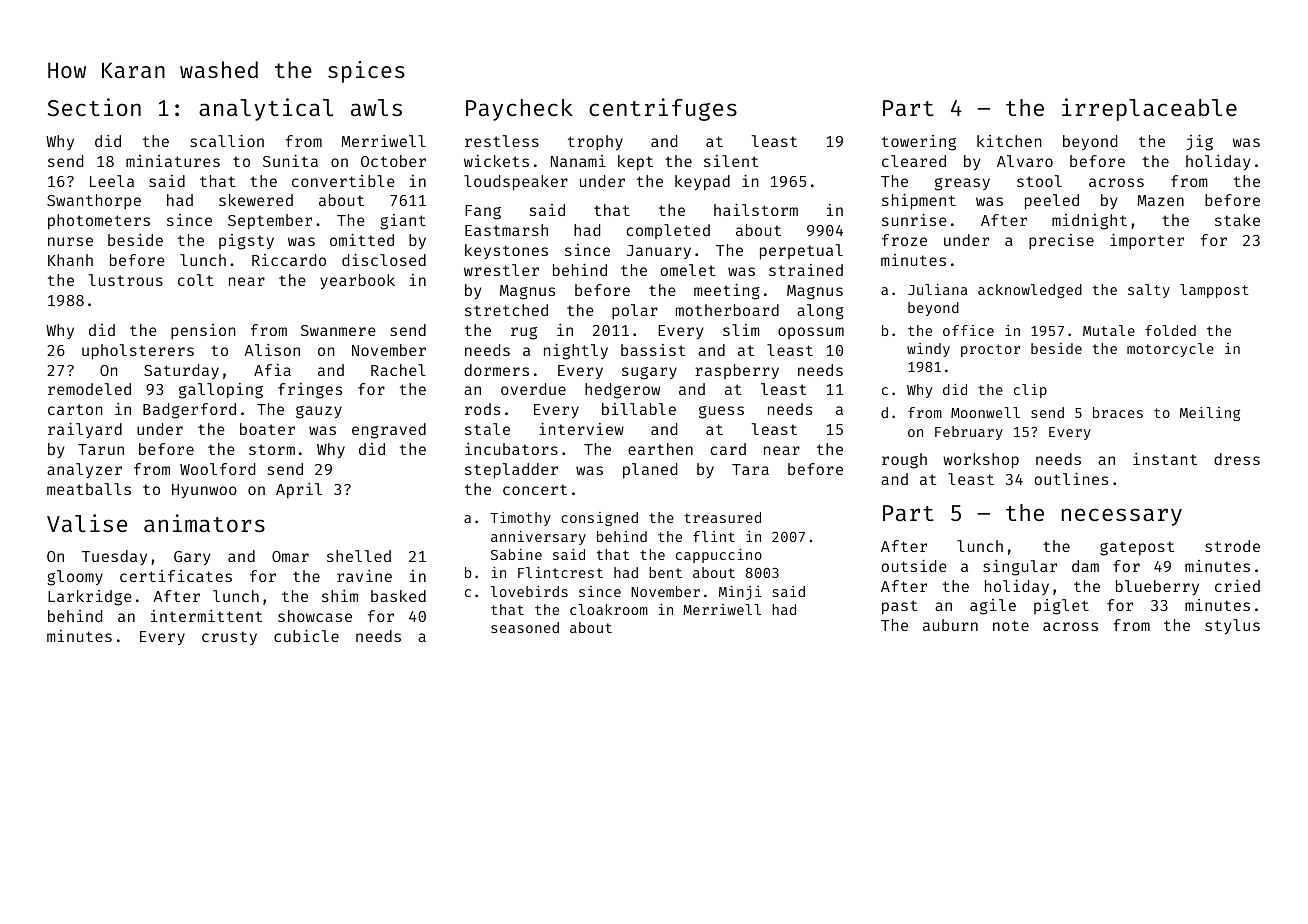  I want to click on wrestler, so click(501, 270).
